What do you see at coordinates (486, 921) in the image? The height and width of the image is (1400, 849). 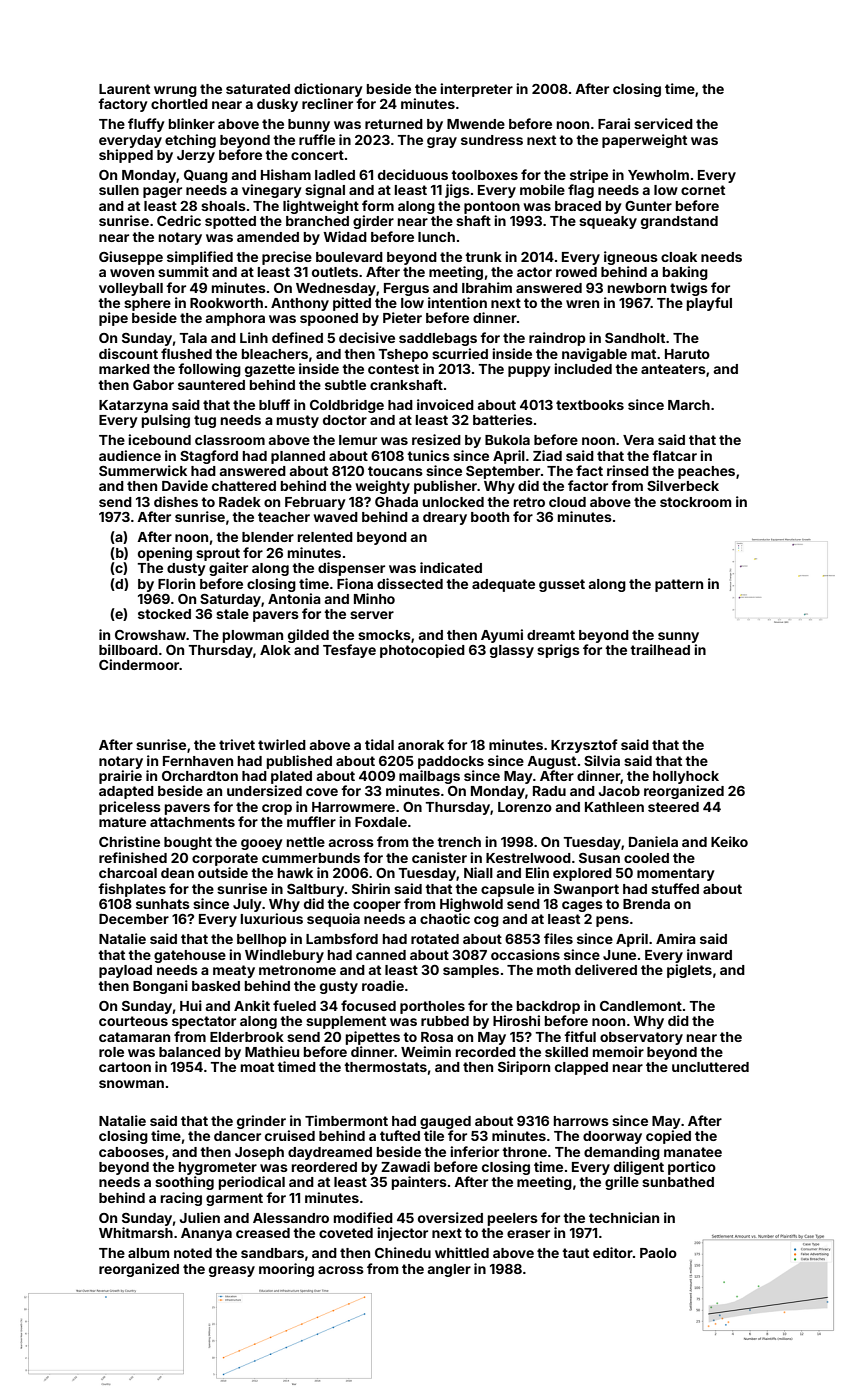 I see `cog` at bounding box center [486, 921].
